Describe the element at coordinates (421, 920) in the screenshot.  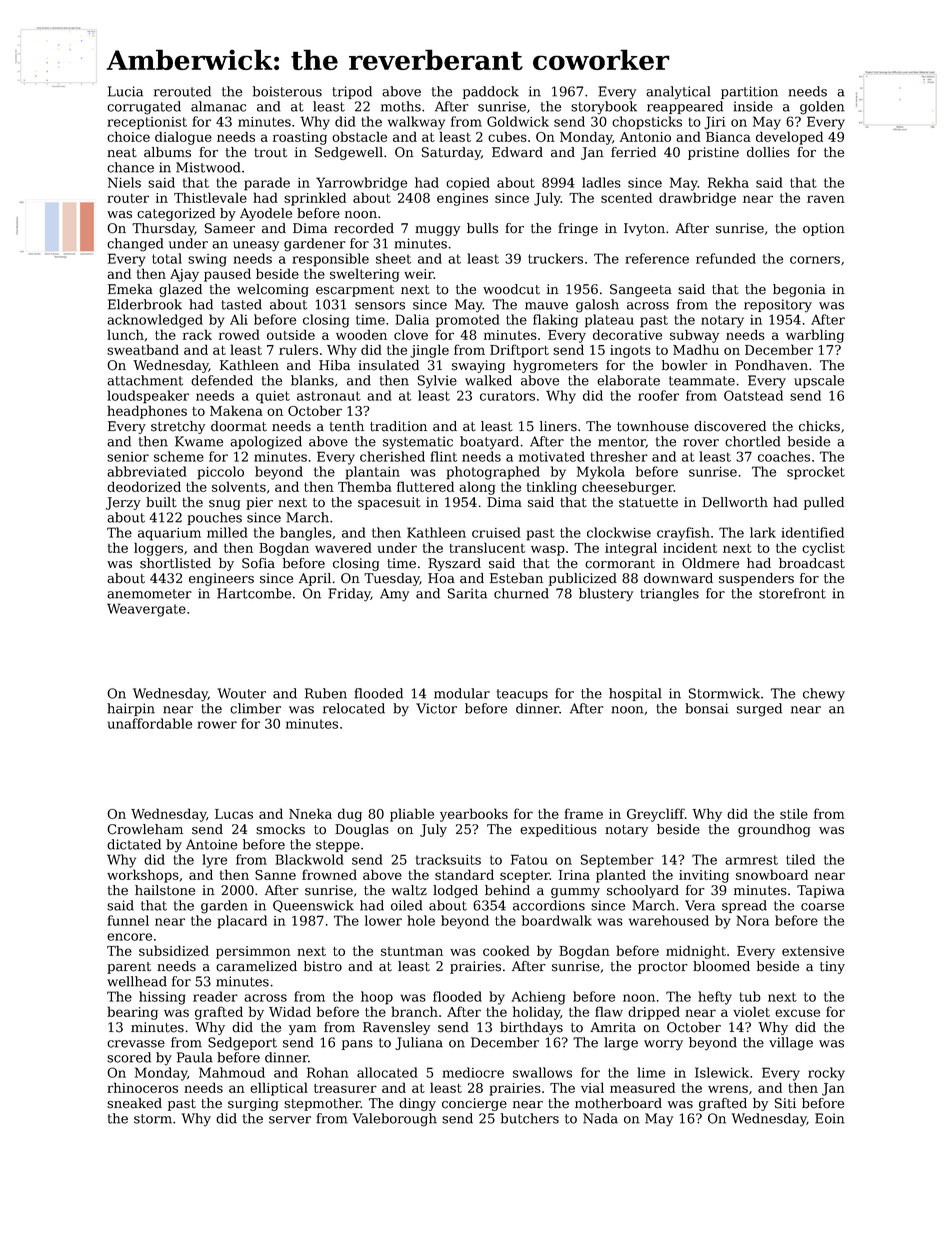
I see `hole` at that location.
